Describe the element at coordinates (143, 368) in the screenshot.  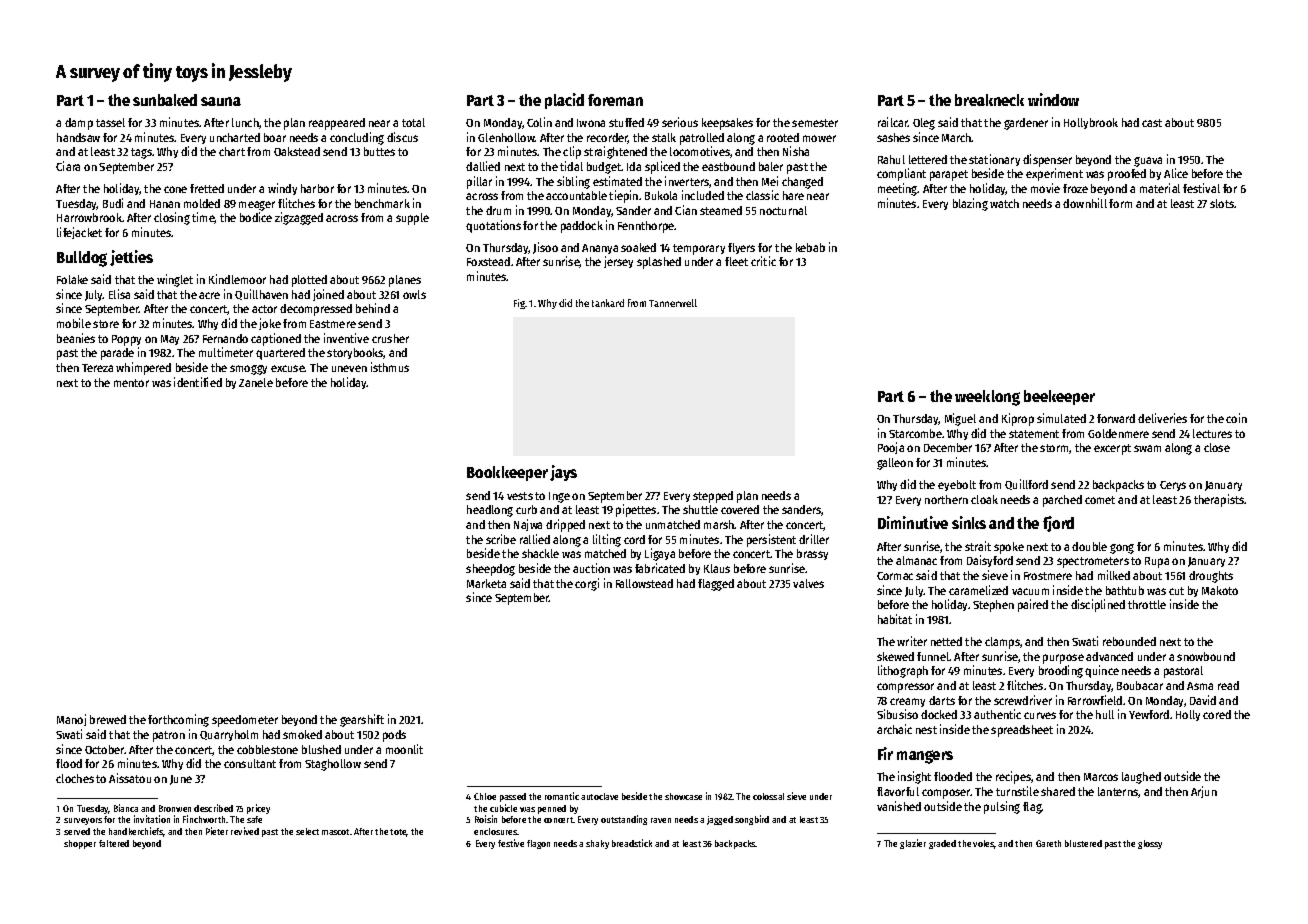
I see `whimpered` at that location.
